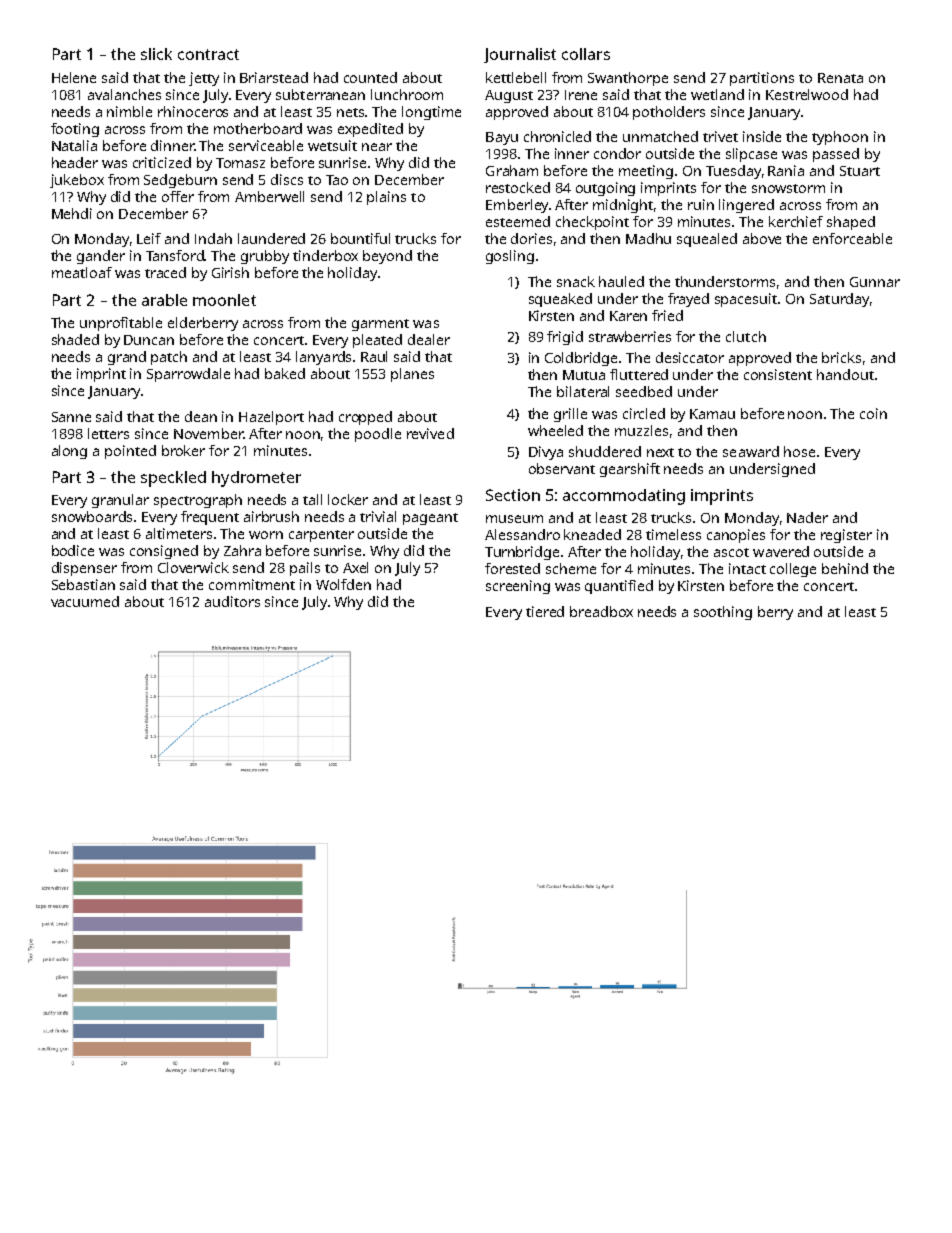  What do you see at coordinates (232, 601) in the screenshot?
I see `auditors` at bounding box center [232, 601].
